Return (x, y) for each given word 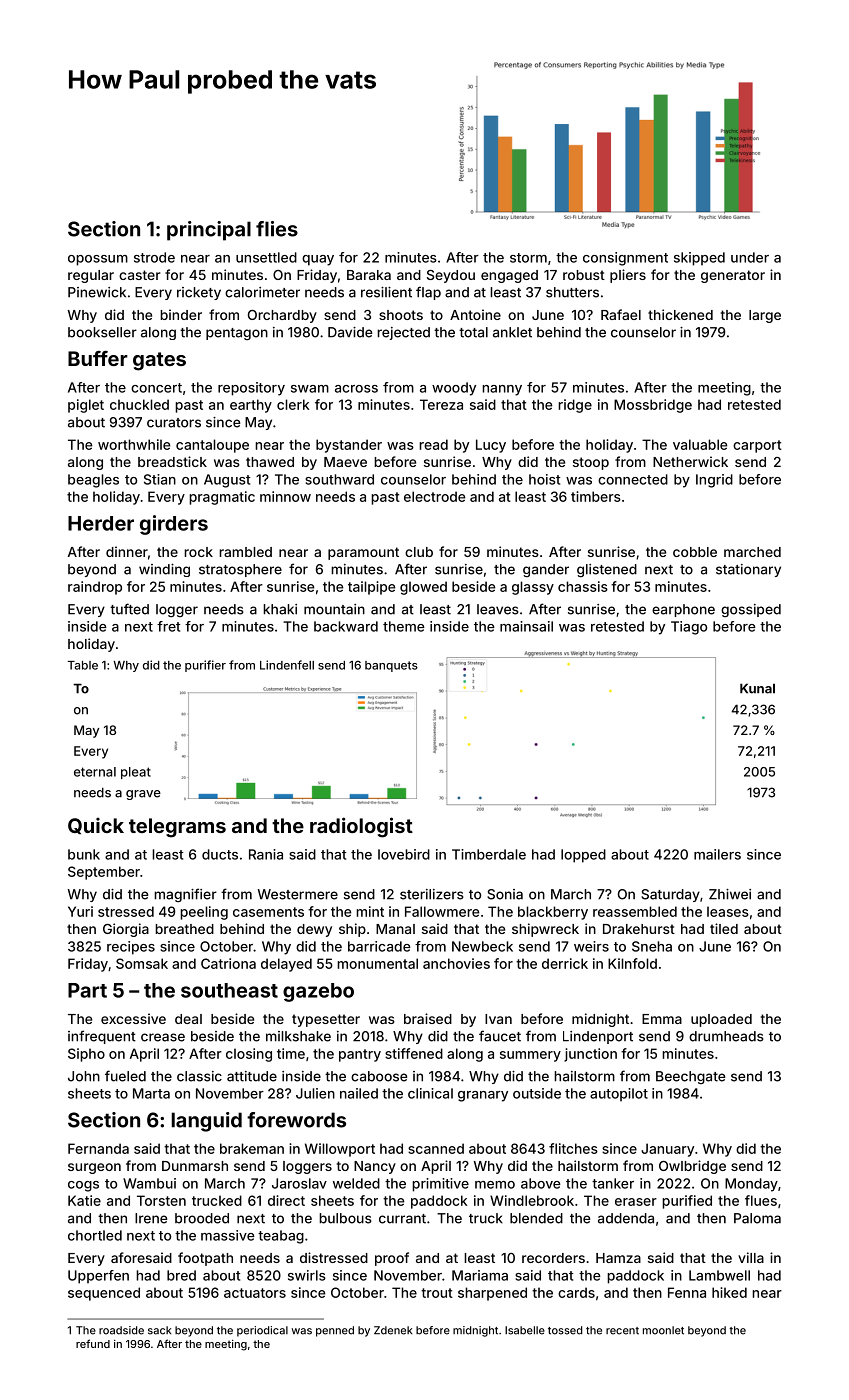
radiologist (361, 827)
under (750, 257)
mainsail (526, 626)
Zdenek (393, 1330)
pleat (136, 773)
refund (93, 1343)
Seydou (451, 276)
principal (209, 231)
